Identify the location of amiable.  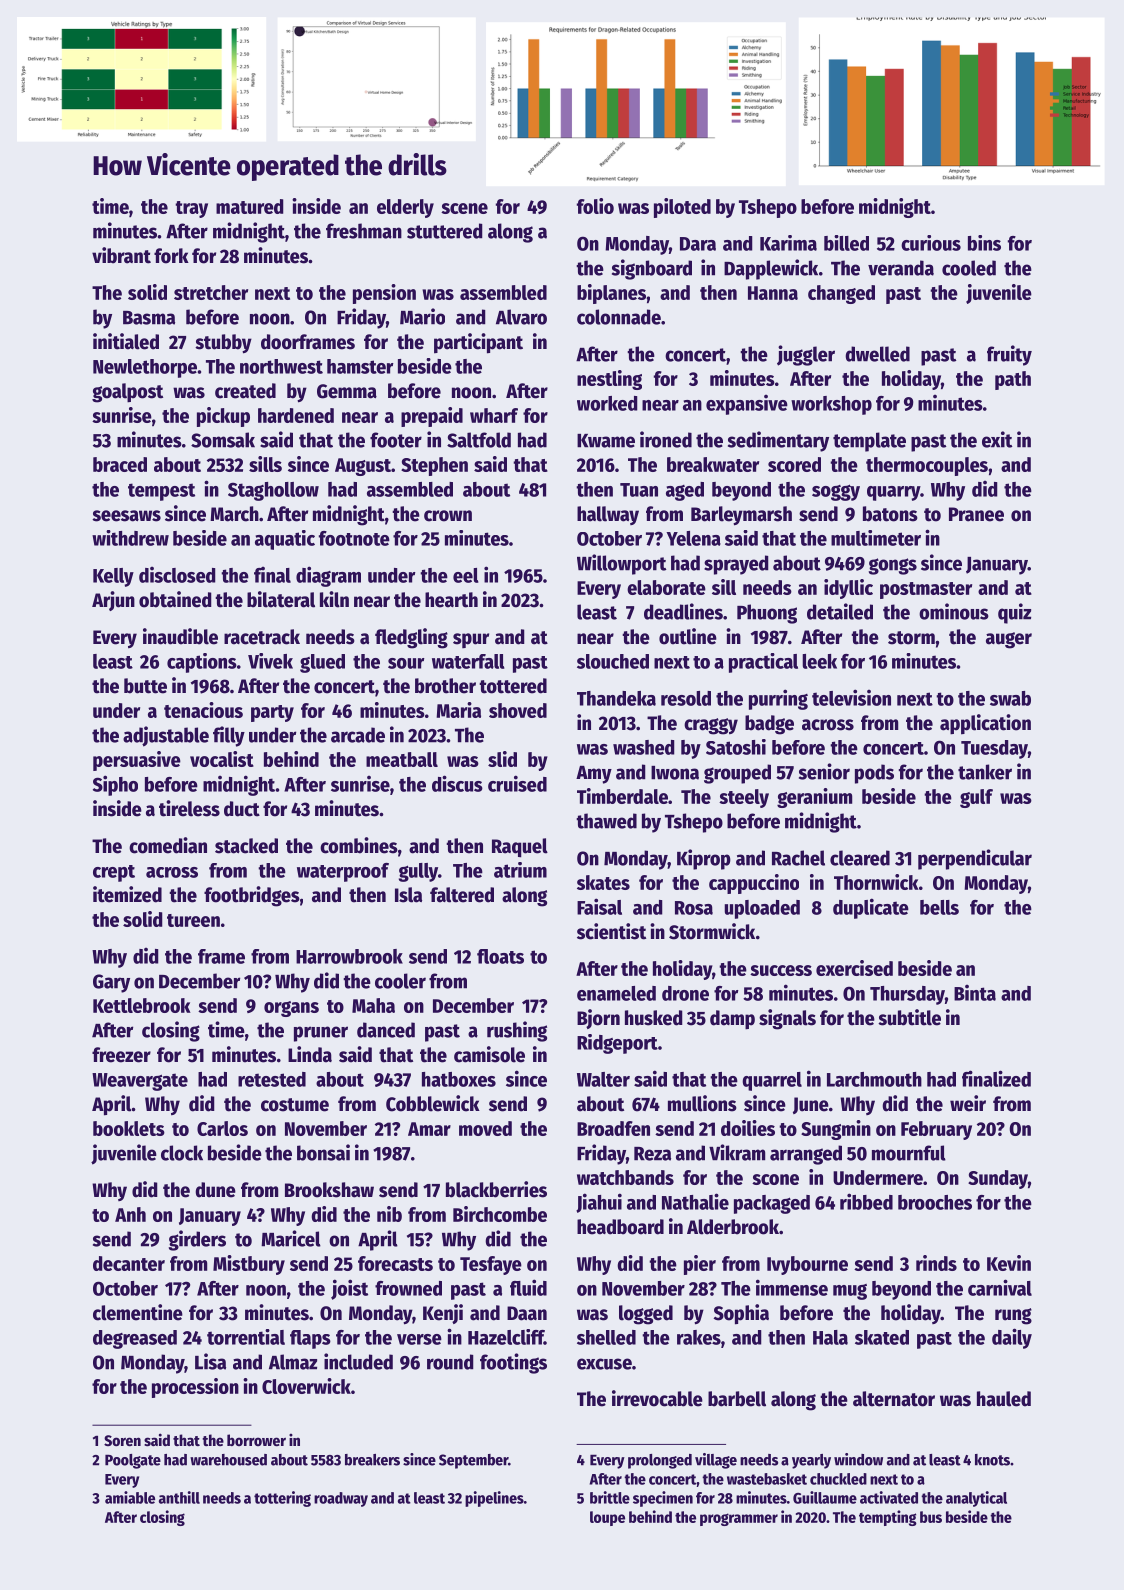
(130, 1497).
